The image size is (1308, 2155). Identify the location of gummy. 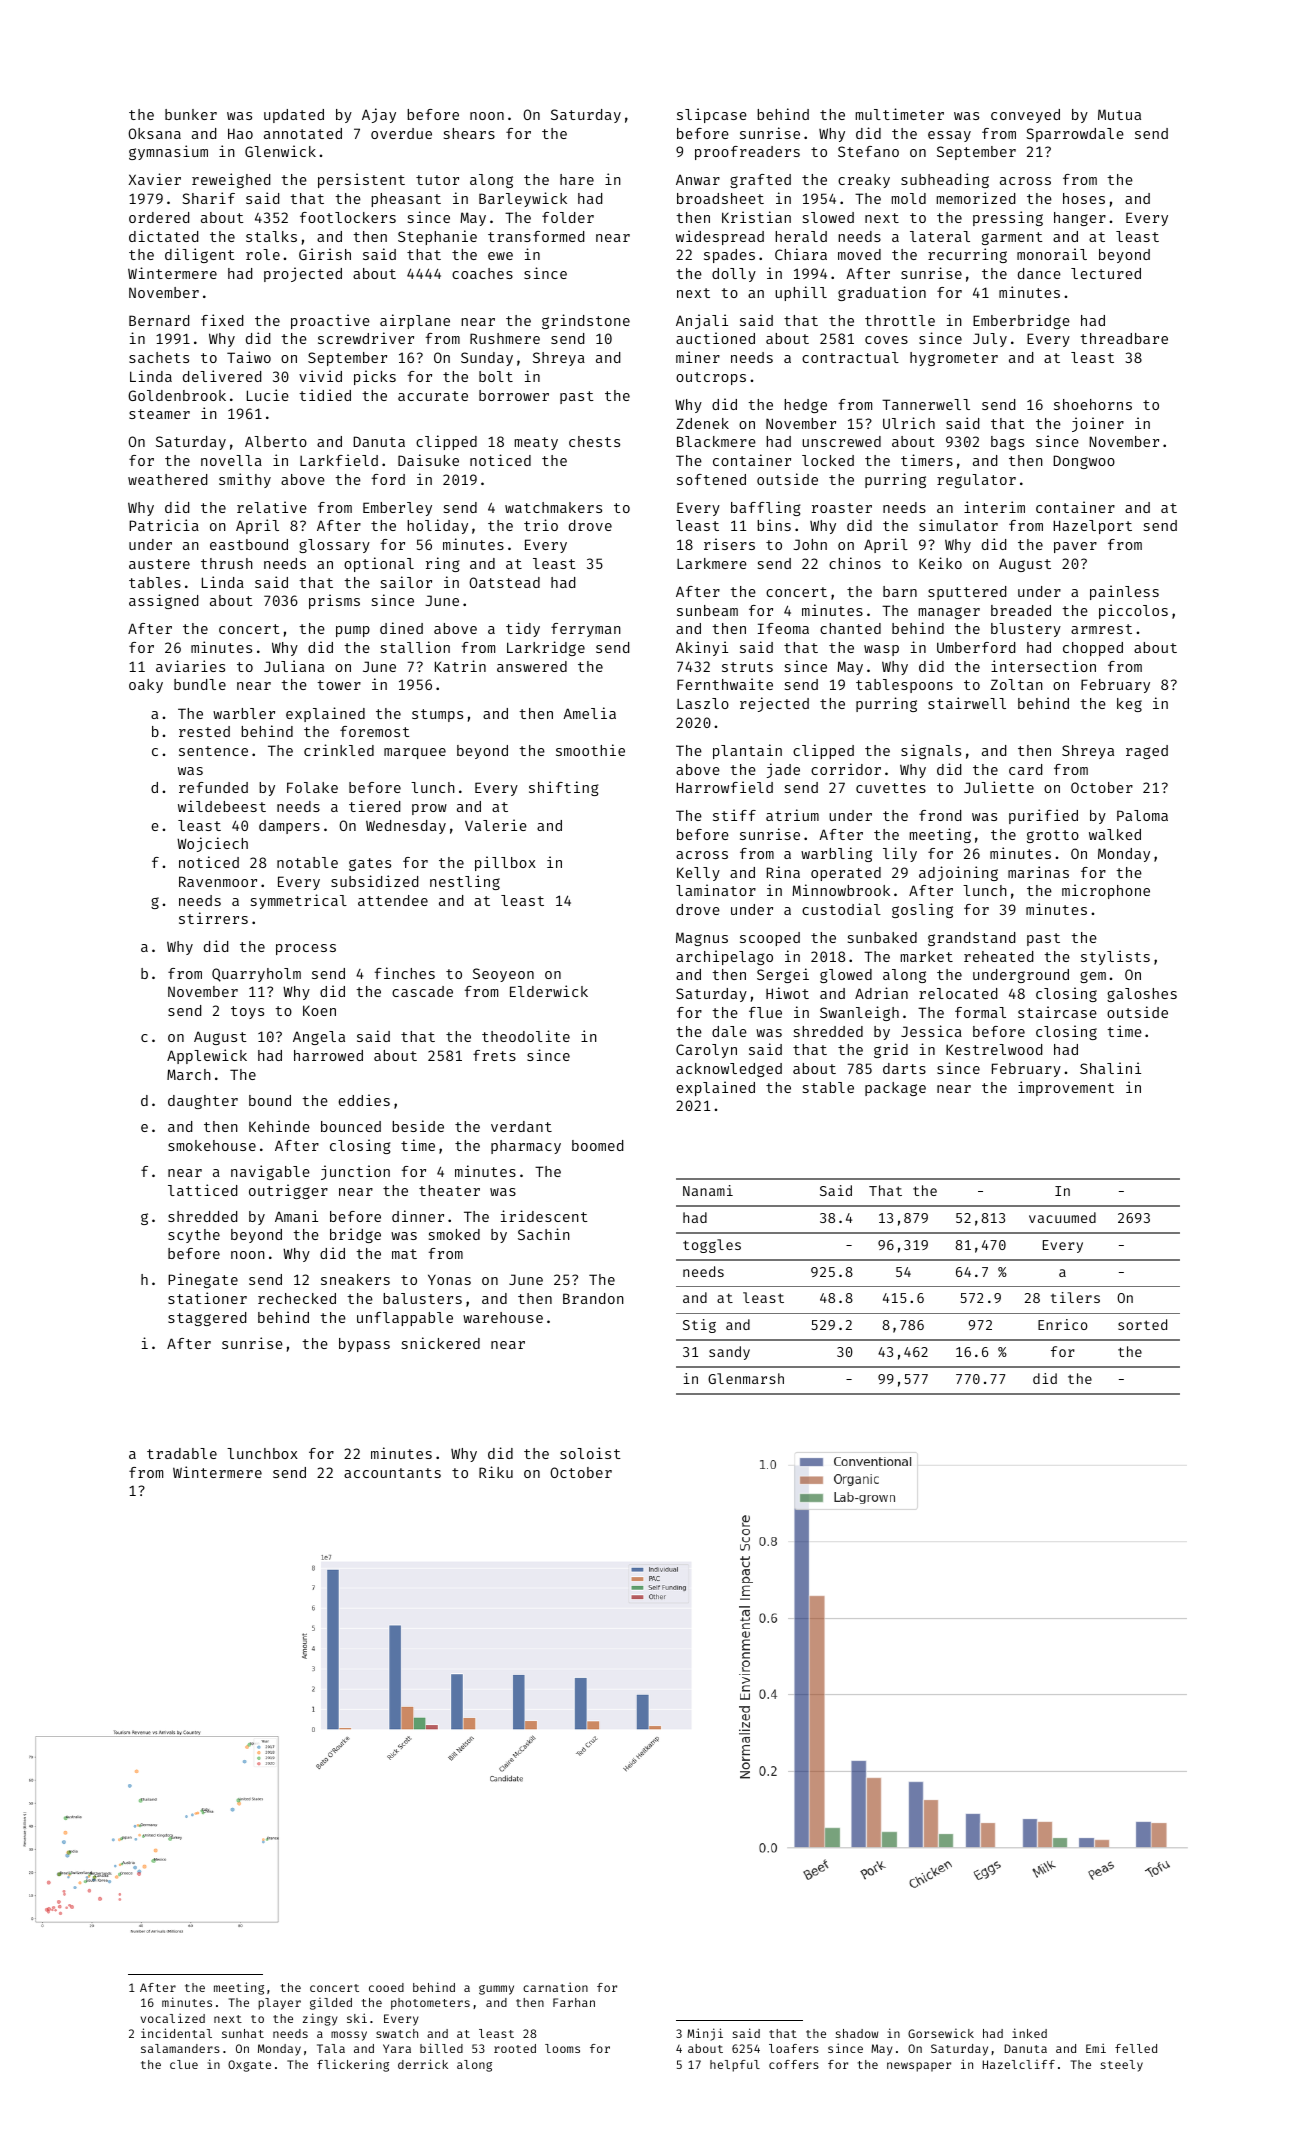
(496, 1990).
